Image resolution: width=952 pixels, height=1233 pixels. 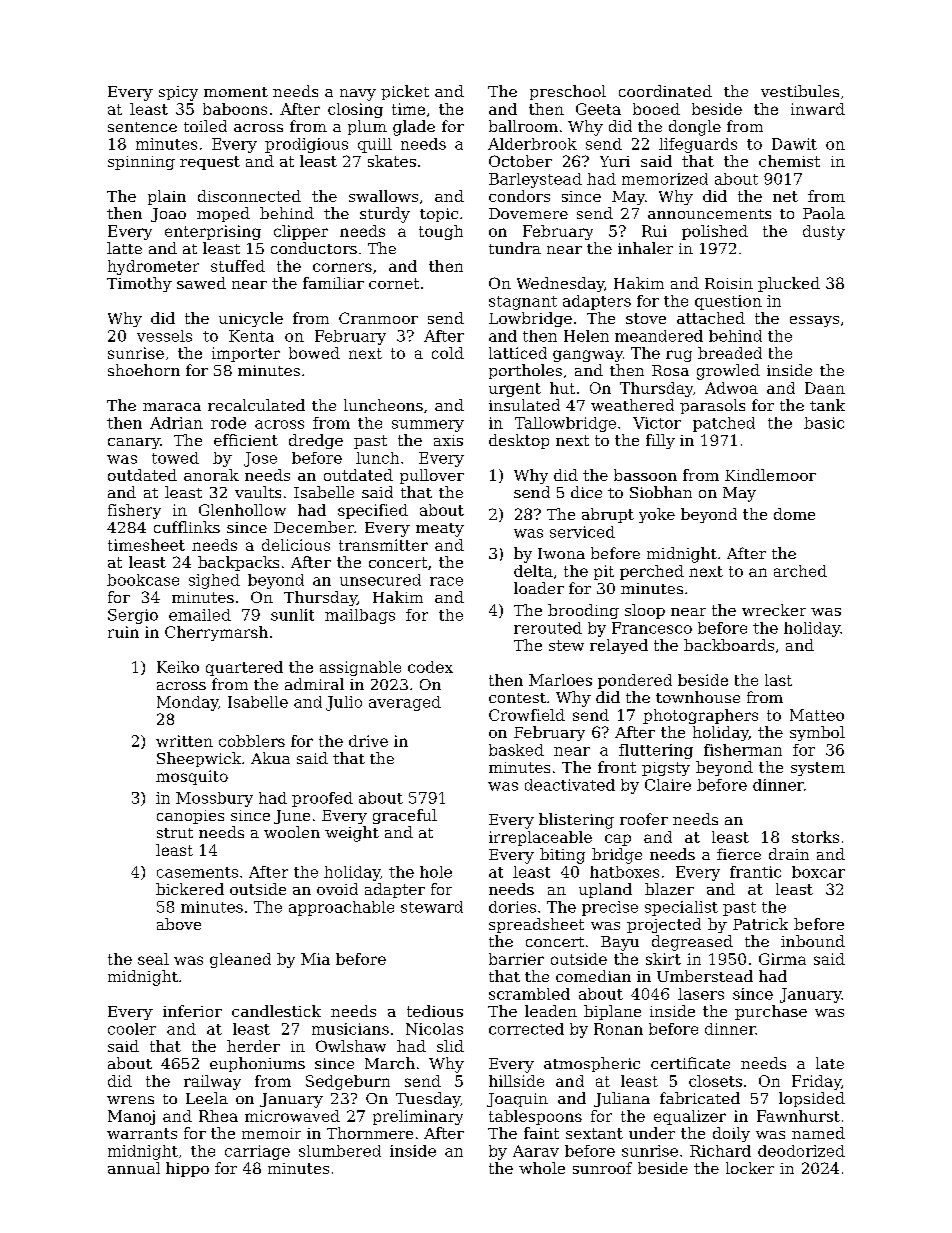 I want to click on sentence, so click(x=142, y=127).
